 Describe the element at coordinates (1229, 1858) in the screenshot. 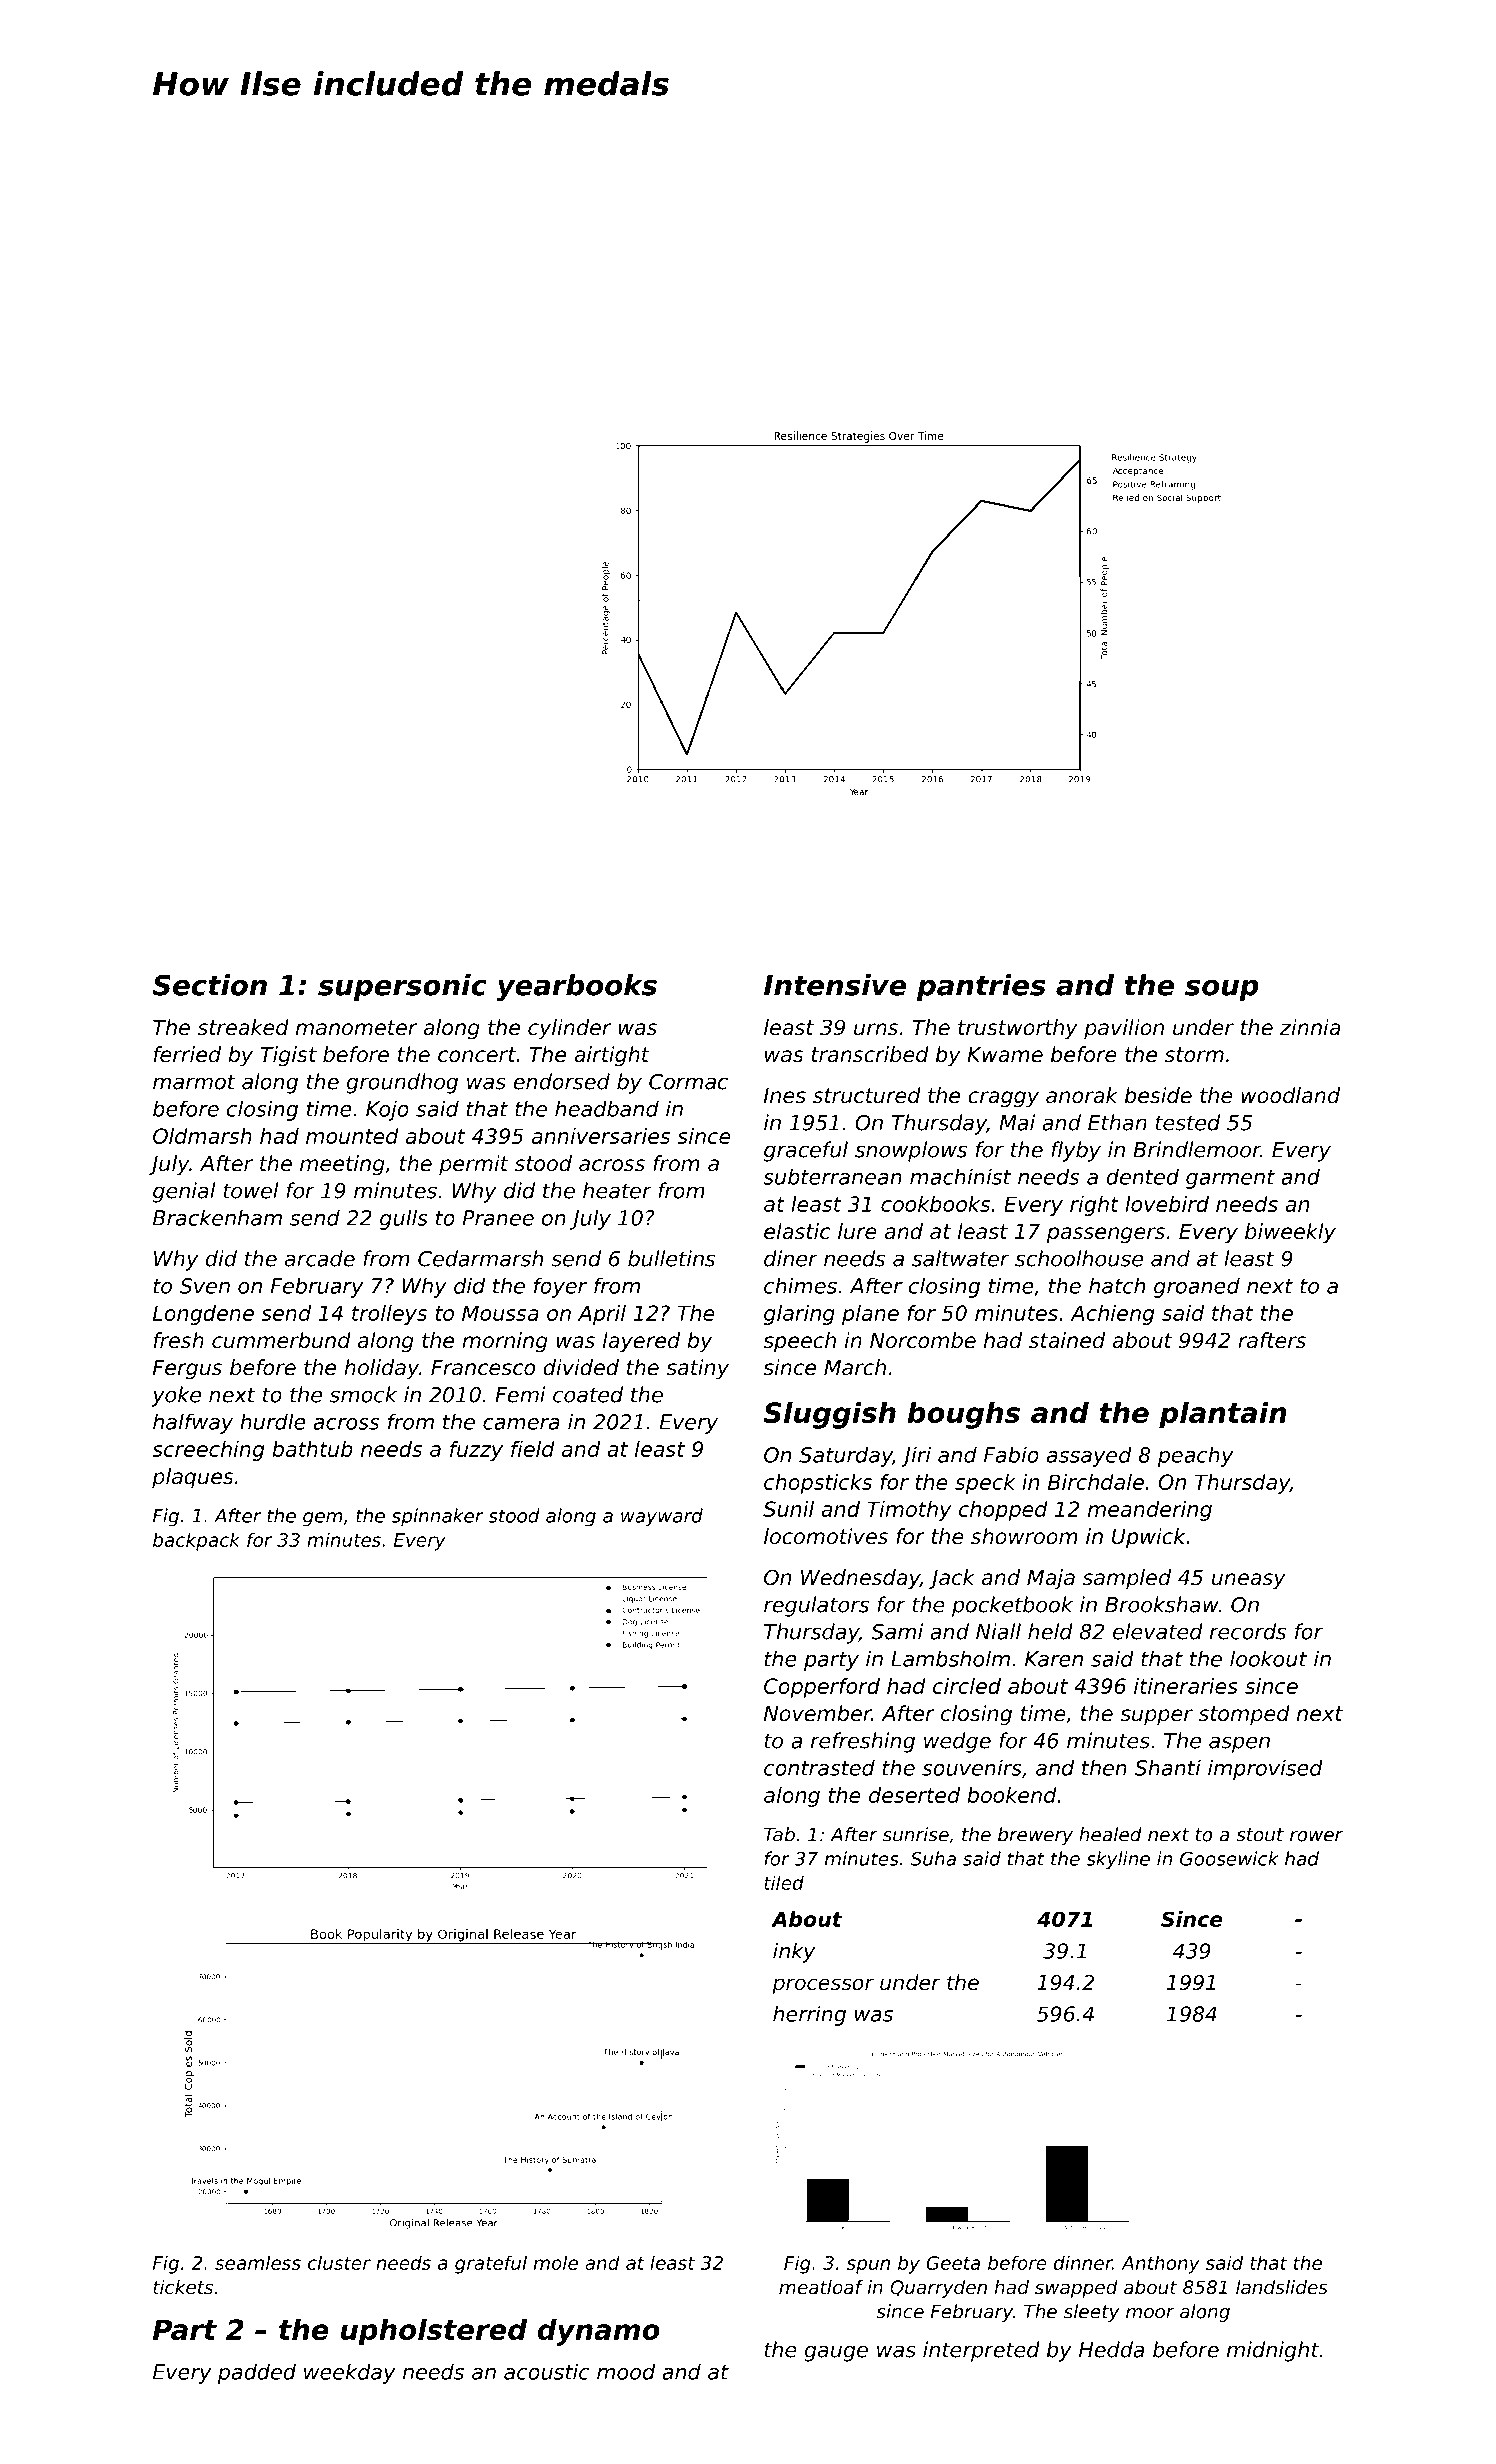

I see `Goosewick` at that location.
